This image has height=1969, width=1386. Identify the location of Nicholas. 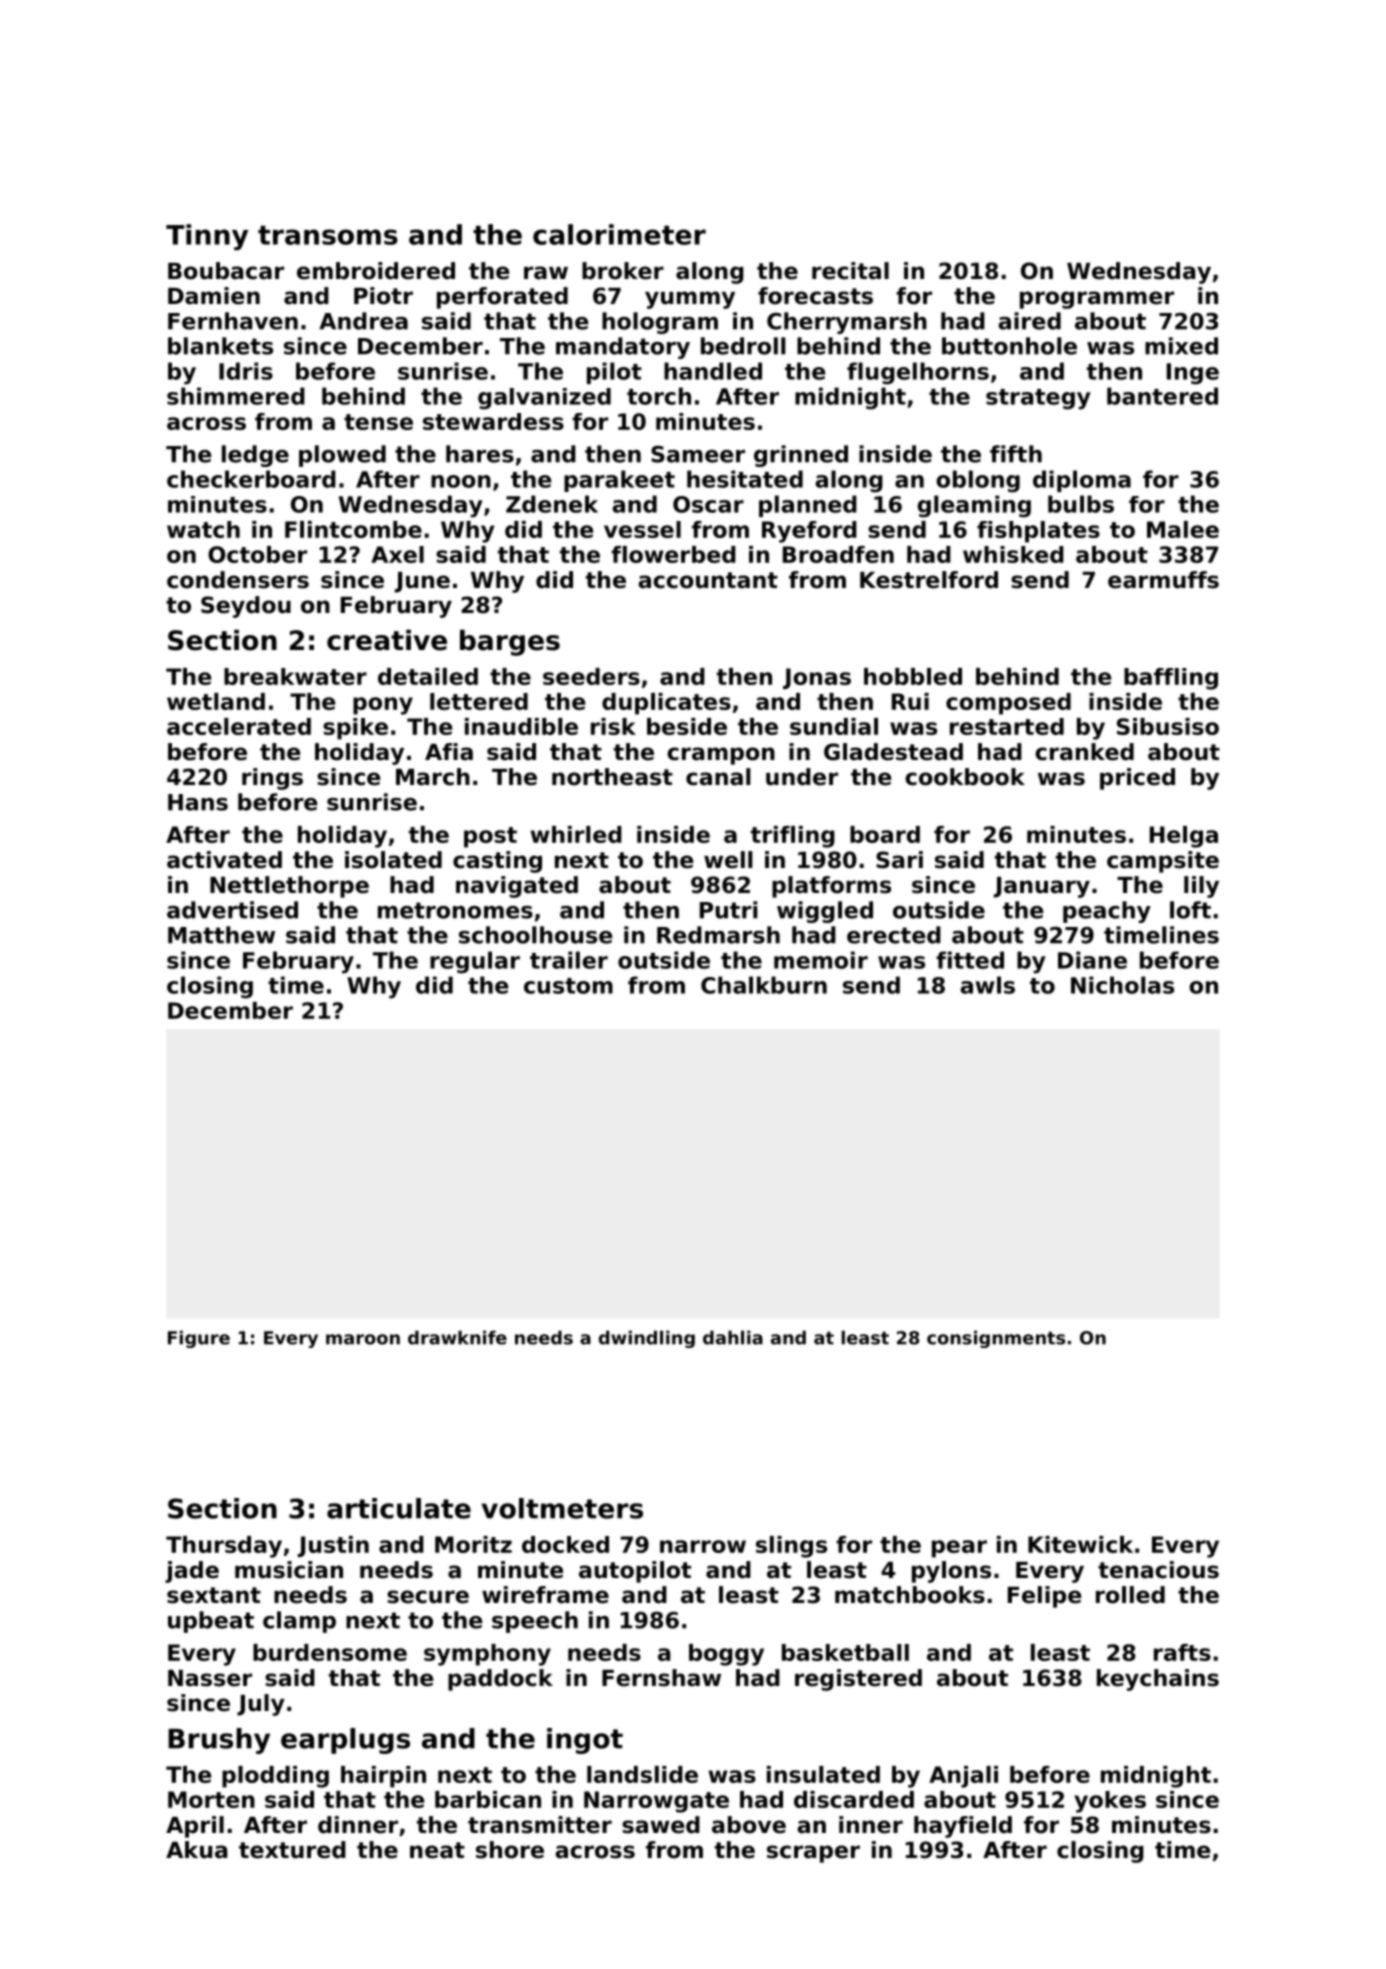
(1122, 985).
